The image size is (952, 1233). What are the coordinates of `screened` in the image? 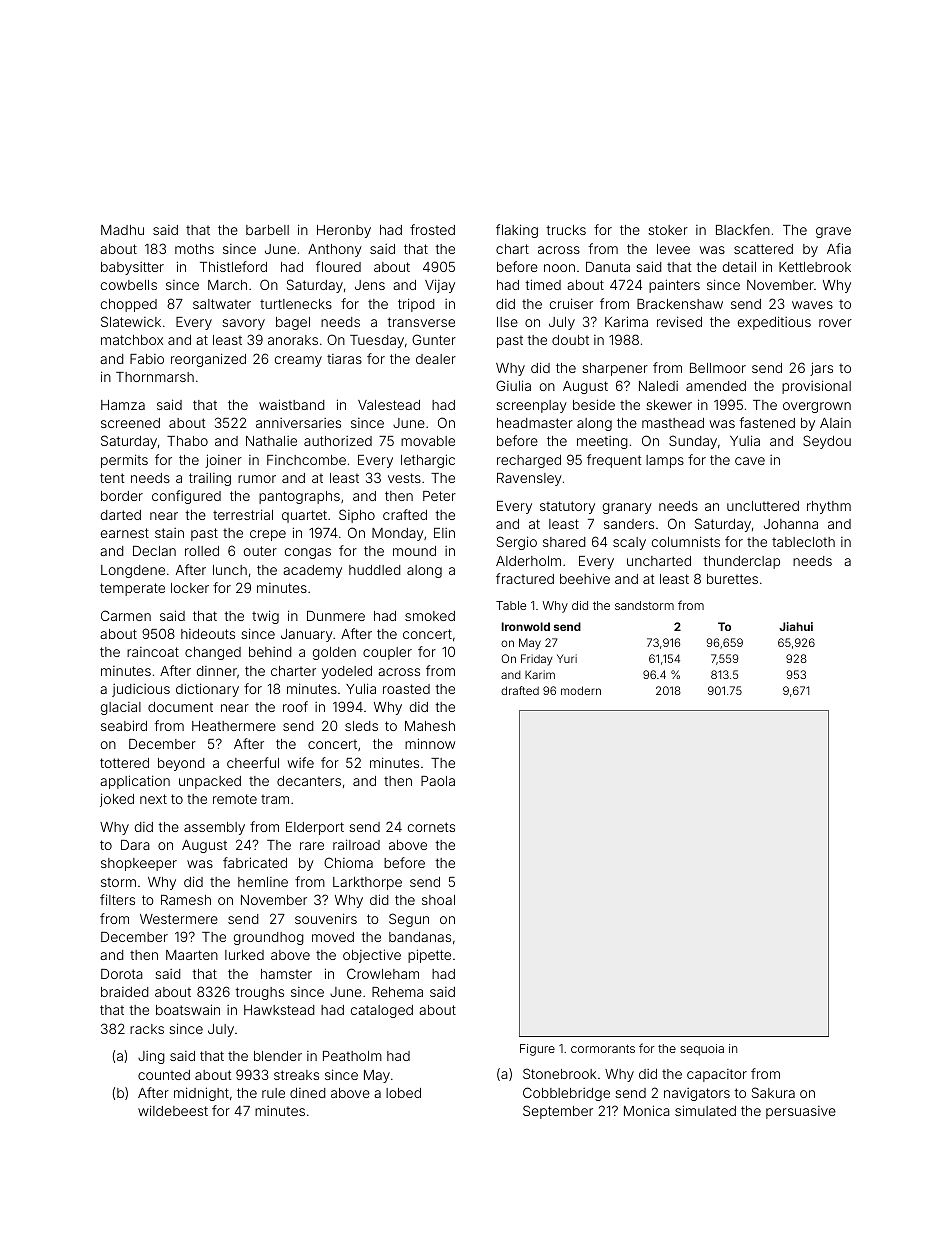 It's located at (130, 423).
